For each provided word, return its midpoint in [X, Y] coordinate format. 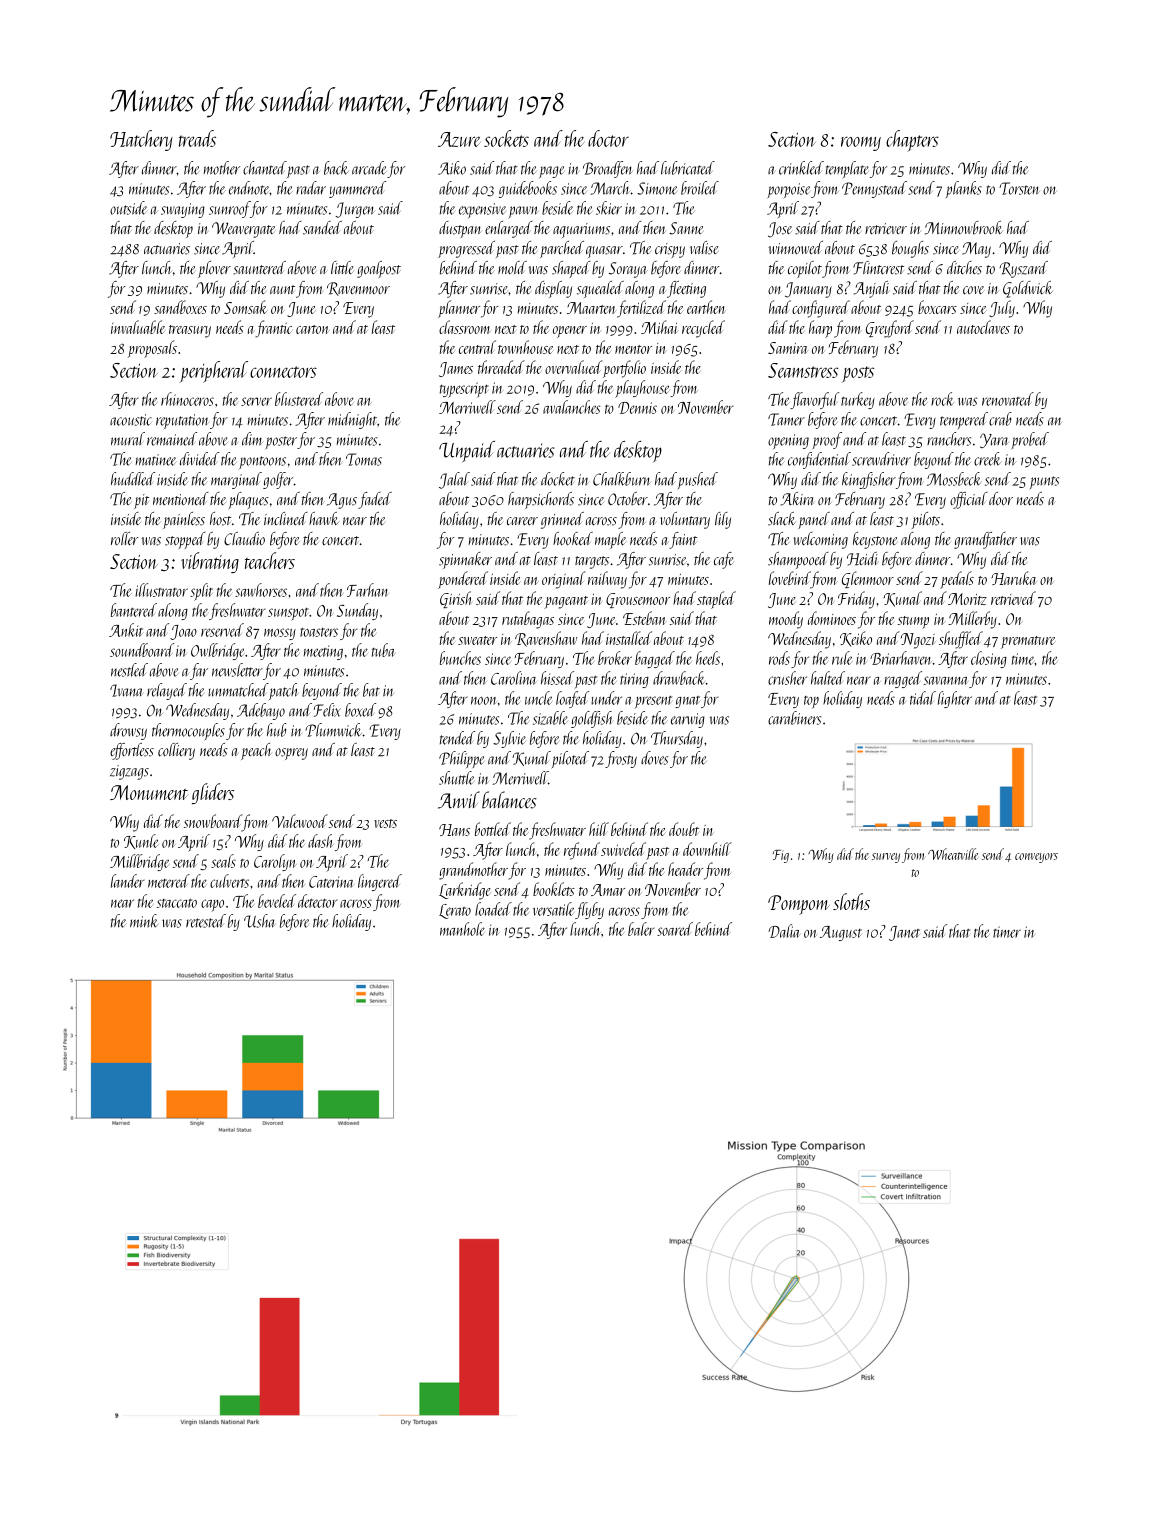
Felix [327, 710]
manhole [462, 929]
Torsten [1019, 188]
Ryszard [1024, 269]
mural [128, 439]
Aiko [452, 168]
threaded [501, 367]
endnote [249, 188]
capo [212, 905]
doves [654, 758]
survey [886, 858]
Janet [904, 933]
